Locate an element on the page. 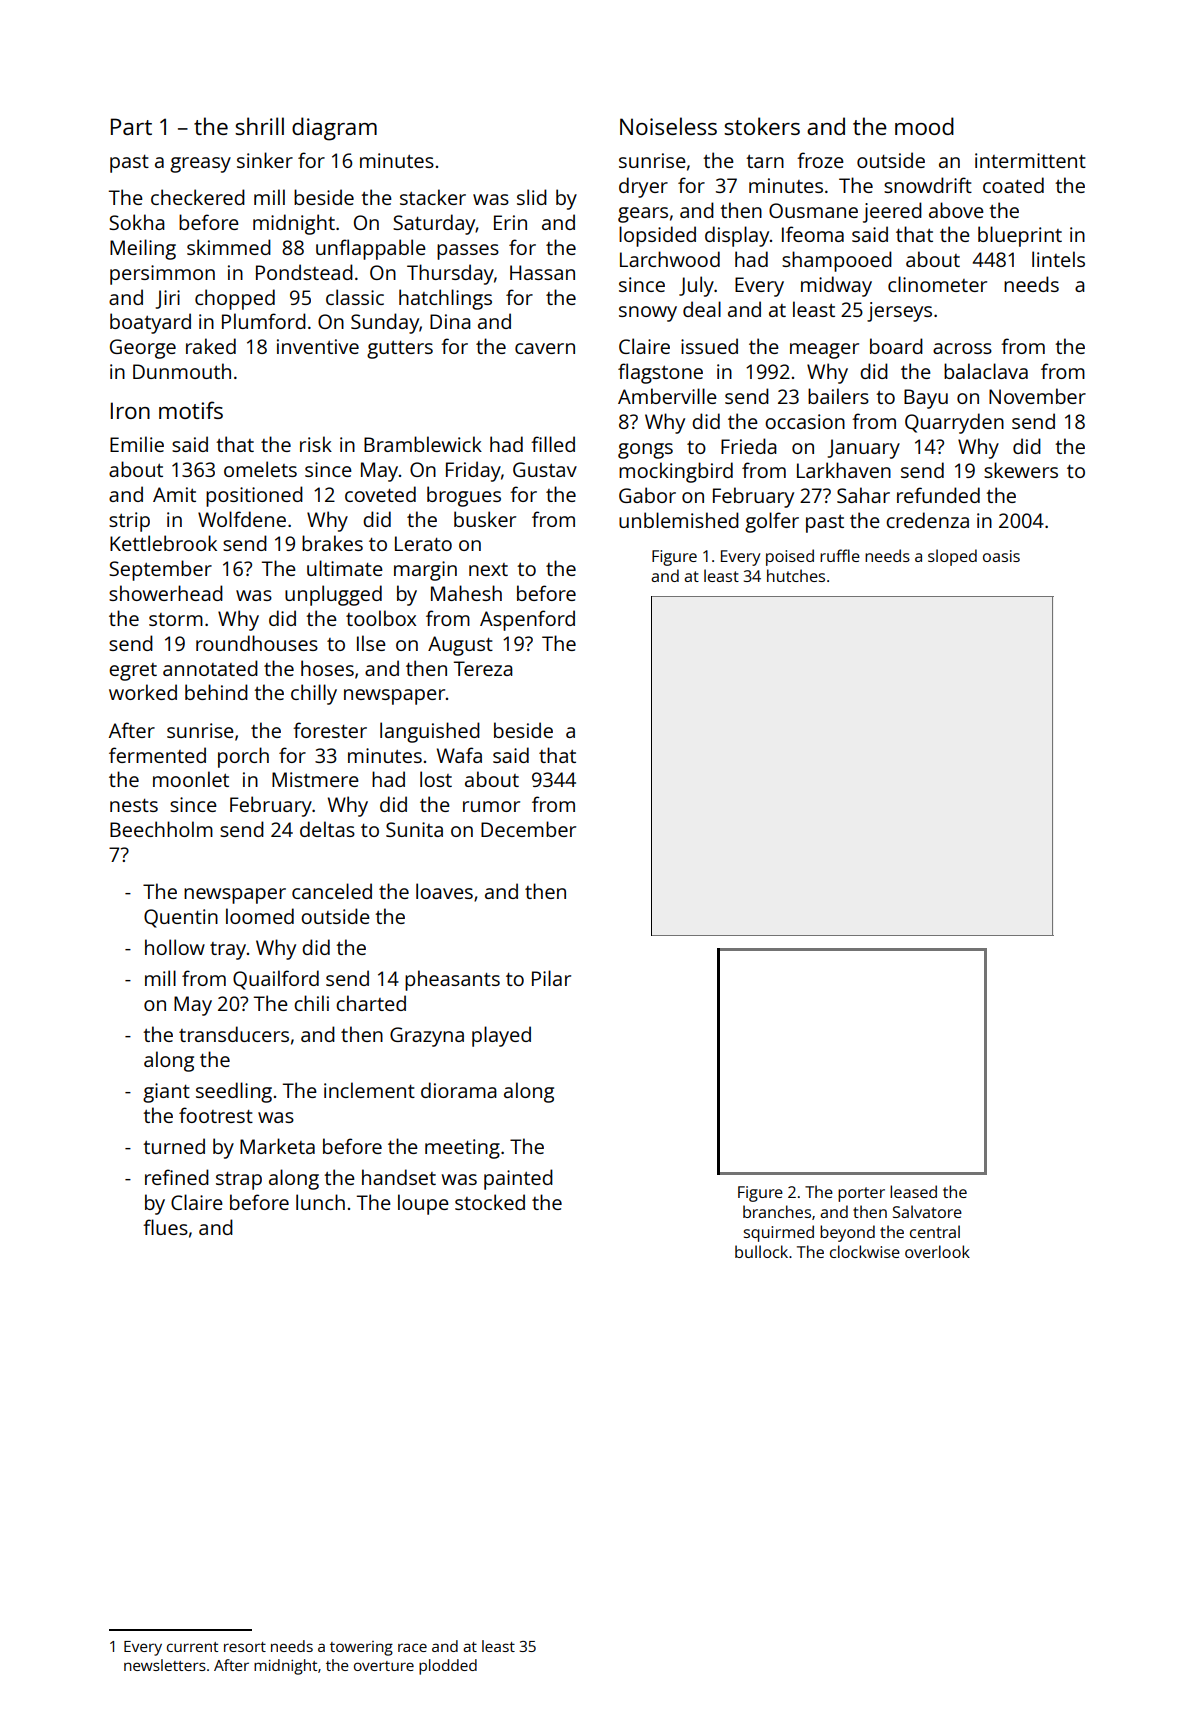 Image resolution: width=1195 pixels, height=1731 pixels. cavern is located at coordinates (545, 348).
